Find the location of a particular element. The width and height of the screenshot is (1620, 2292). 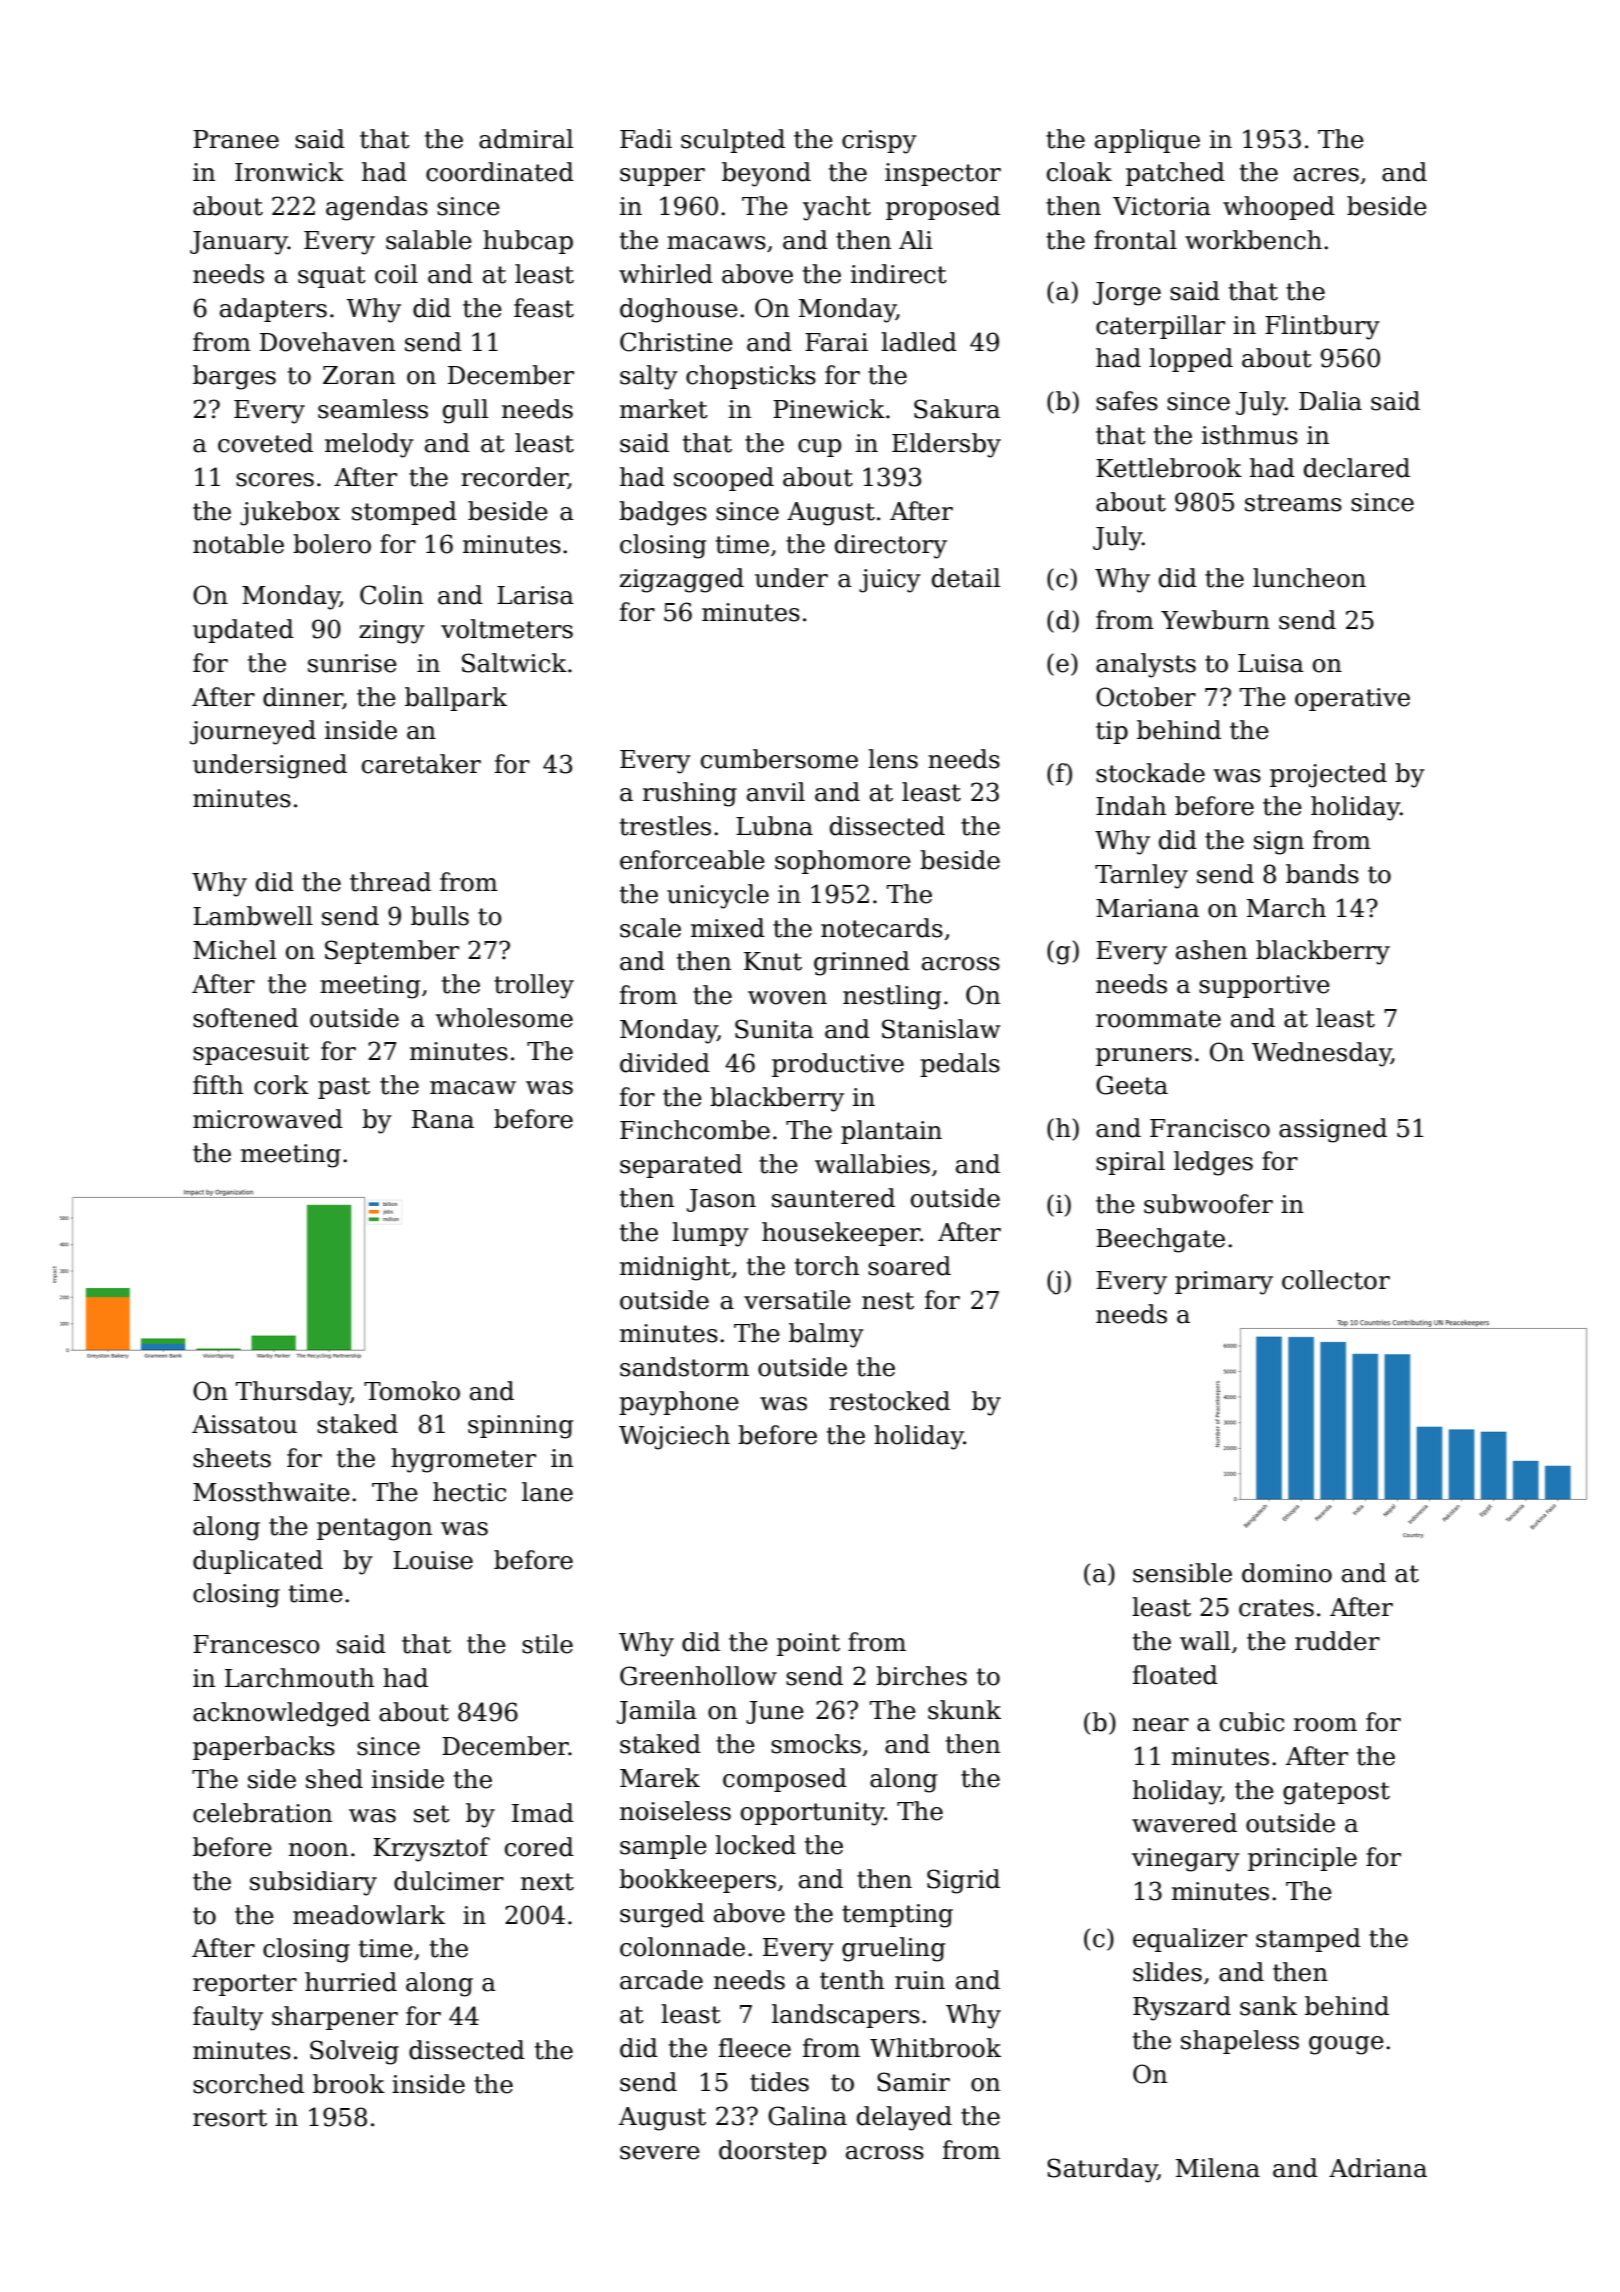

soared is located at coordinates (909, 1266).
